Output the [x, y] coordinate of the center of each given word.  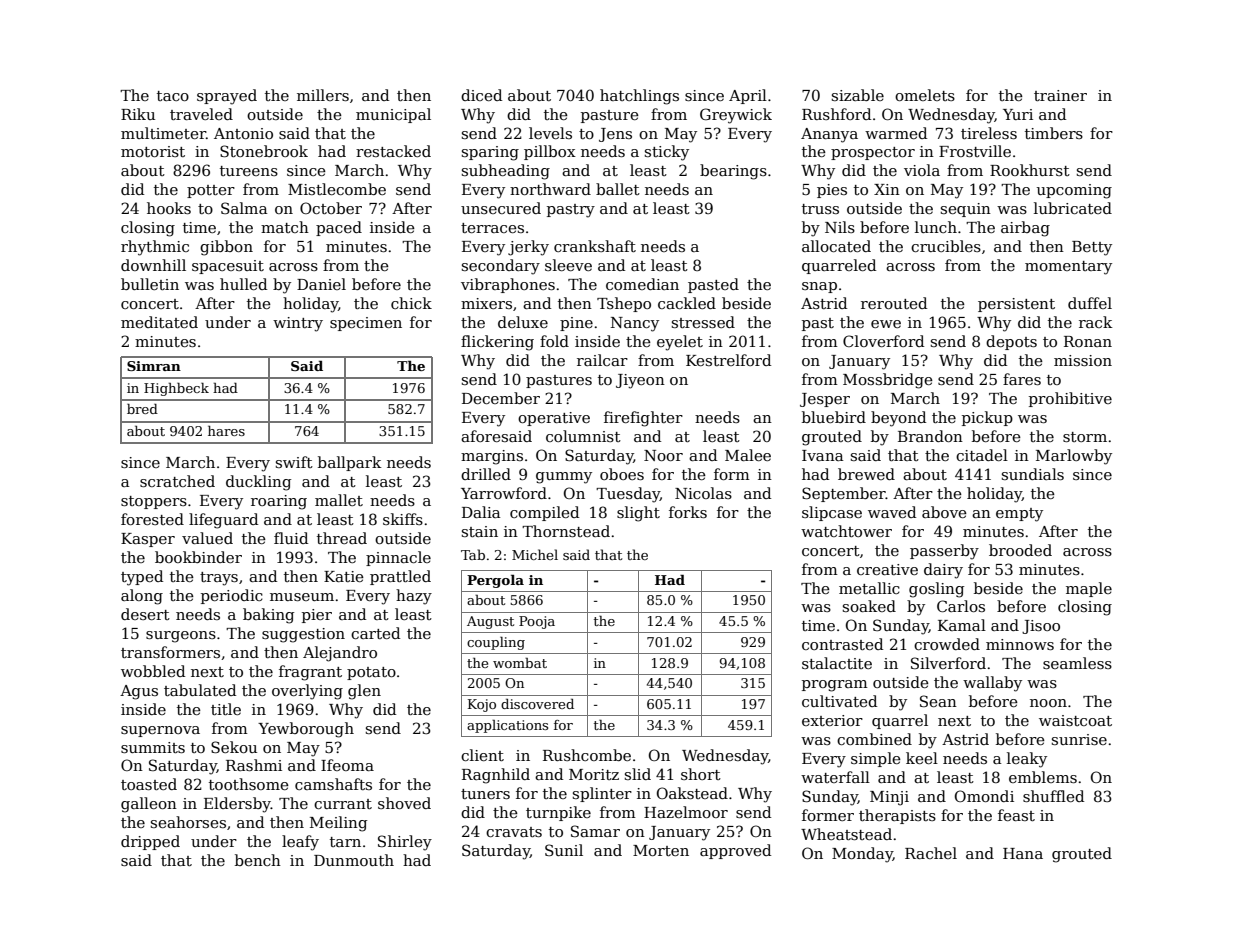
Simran [154, 366]
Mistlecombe [337, 189]
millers [323, 95]
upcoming [1074, 191]
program [835, 686]
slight [638, 514]
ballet [618, 189]
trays [219, 579]
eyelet [680, 343]
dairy [943, 571]
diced [481, 95]
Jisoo [1041, 627]
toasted [149, 784]
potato [371, 673]
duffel [1090, 303]
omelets [925, 95]
